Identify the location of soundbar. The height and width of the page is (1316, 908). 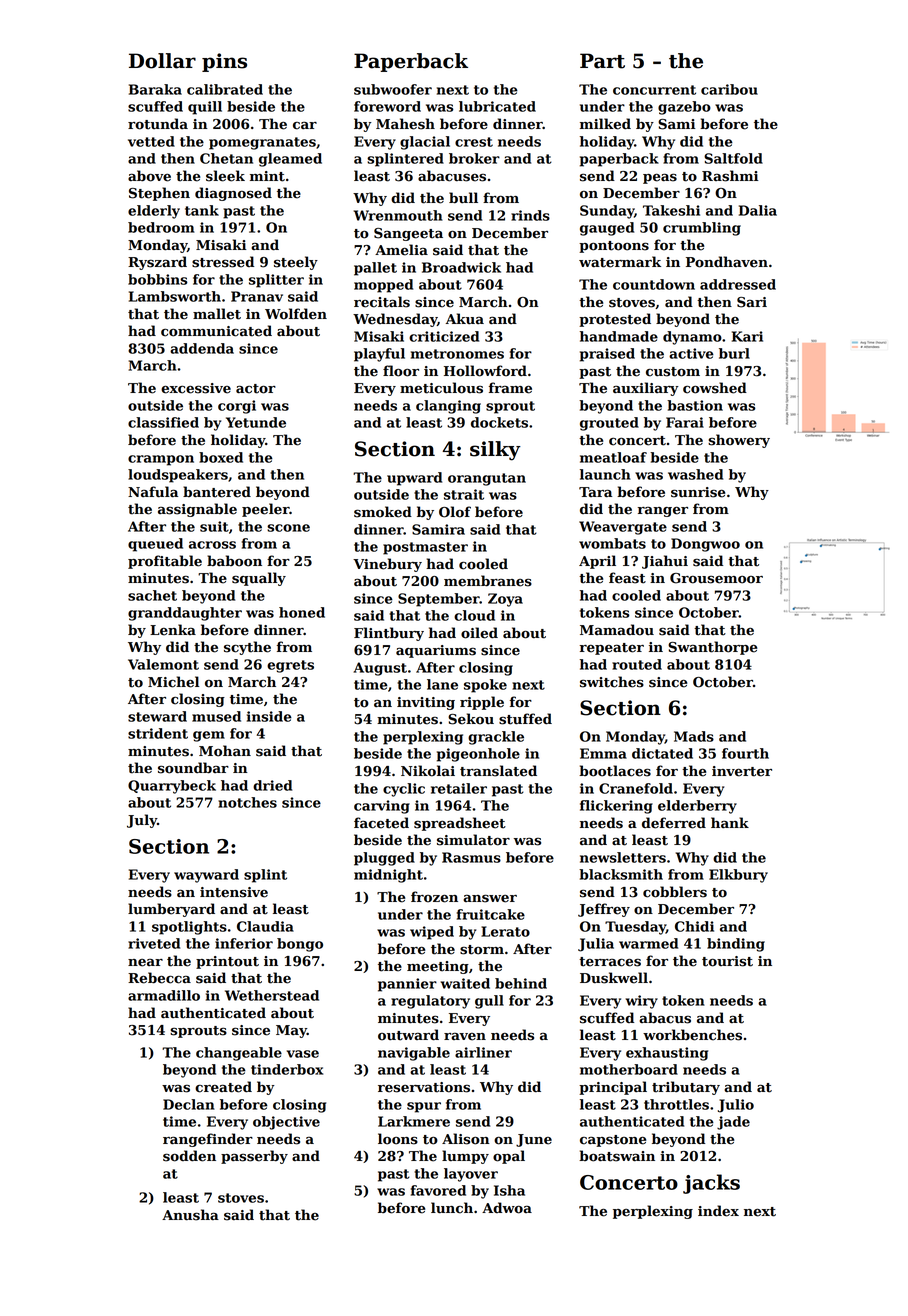
(193, 768).
